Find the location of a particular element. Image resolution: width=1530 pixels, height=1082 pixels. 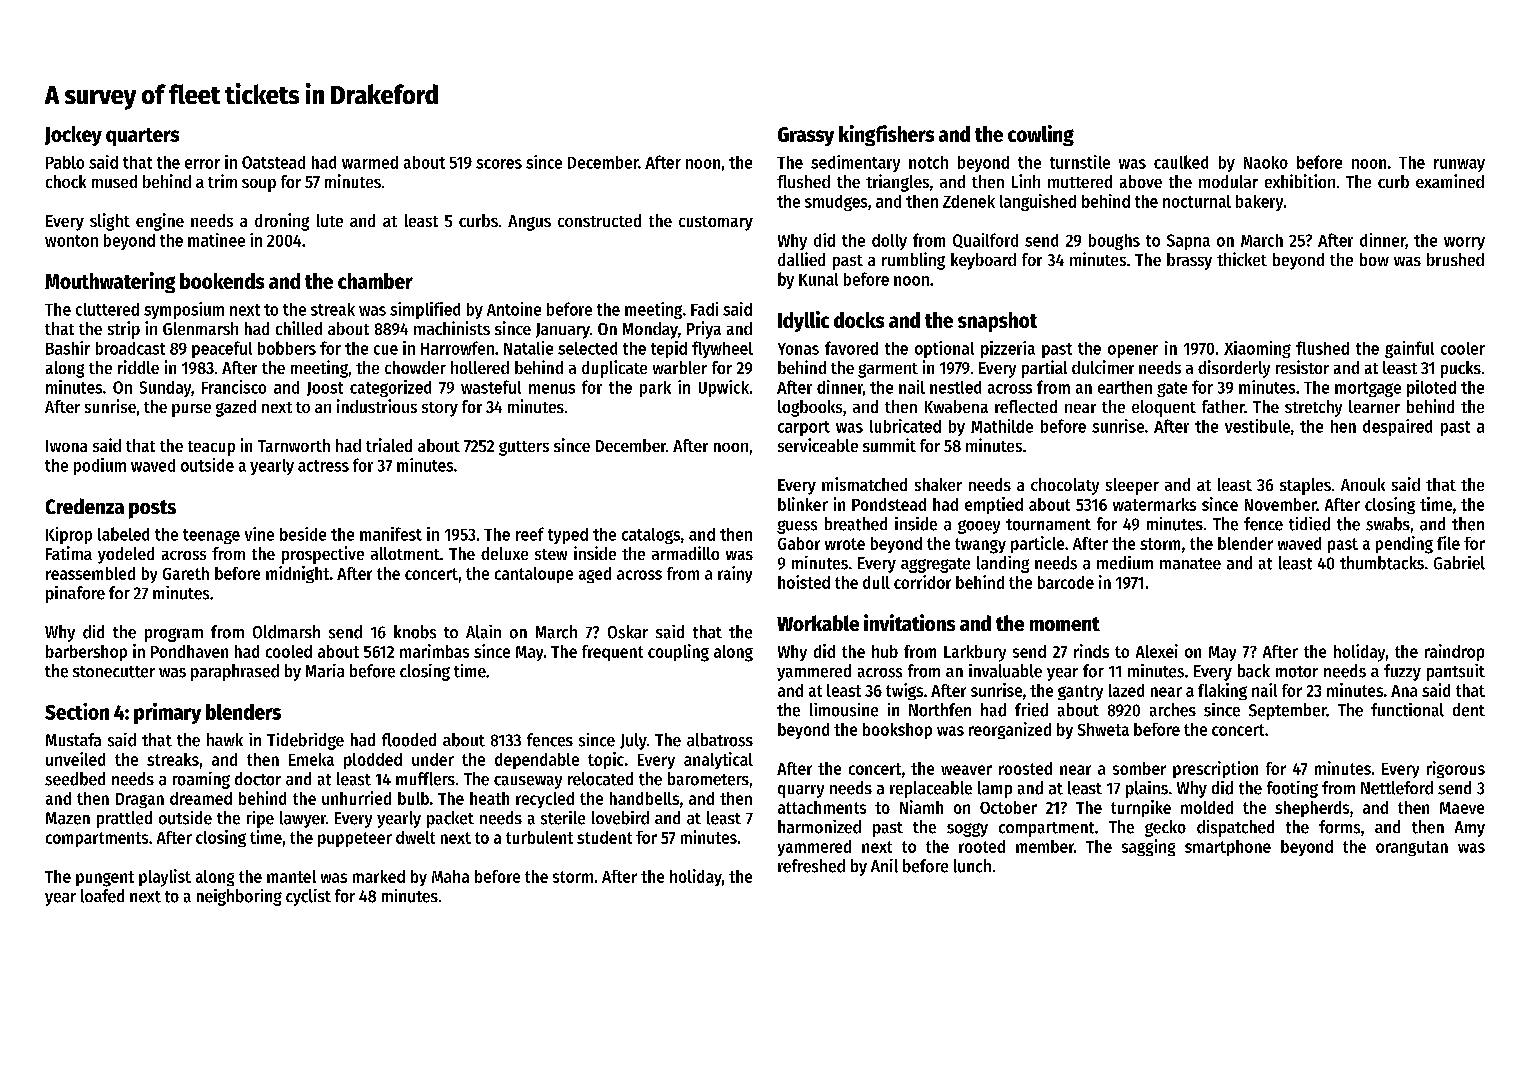

Jockey is located at coordinates (73, 136).
